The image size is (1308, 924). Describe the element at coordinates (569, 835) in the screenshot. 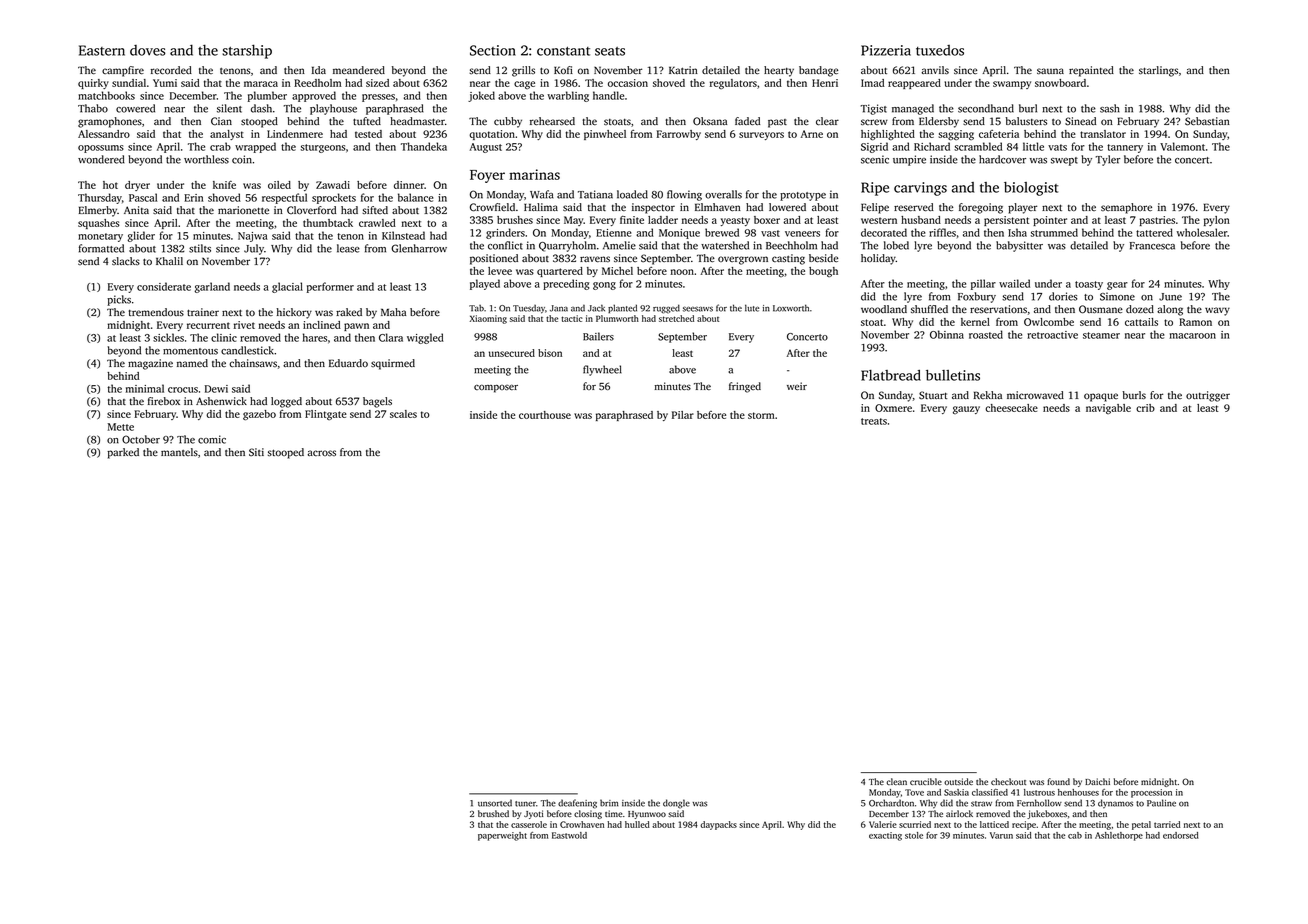

I see `Eastwold` at that location.
